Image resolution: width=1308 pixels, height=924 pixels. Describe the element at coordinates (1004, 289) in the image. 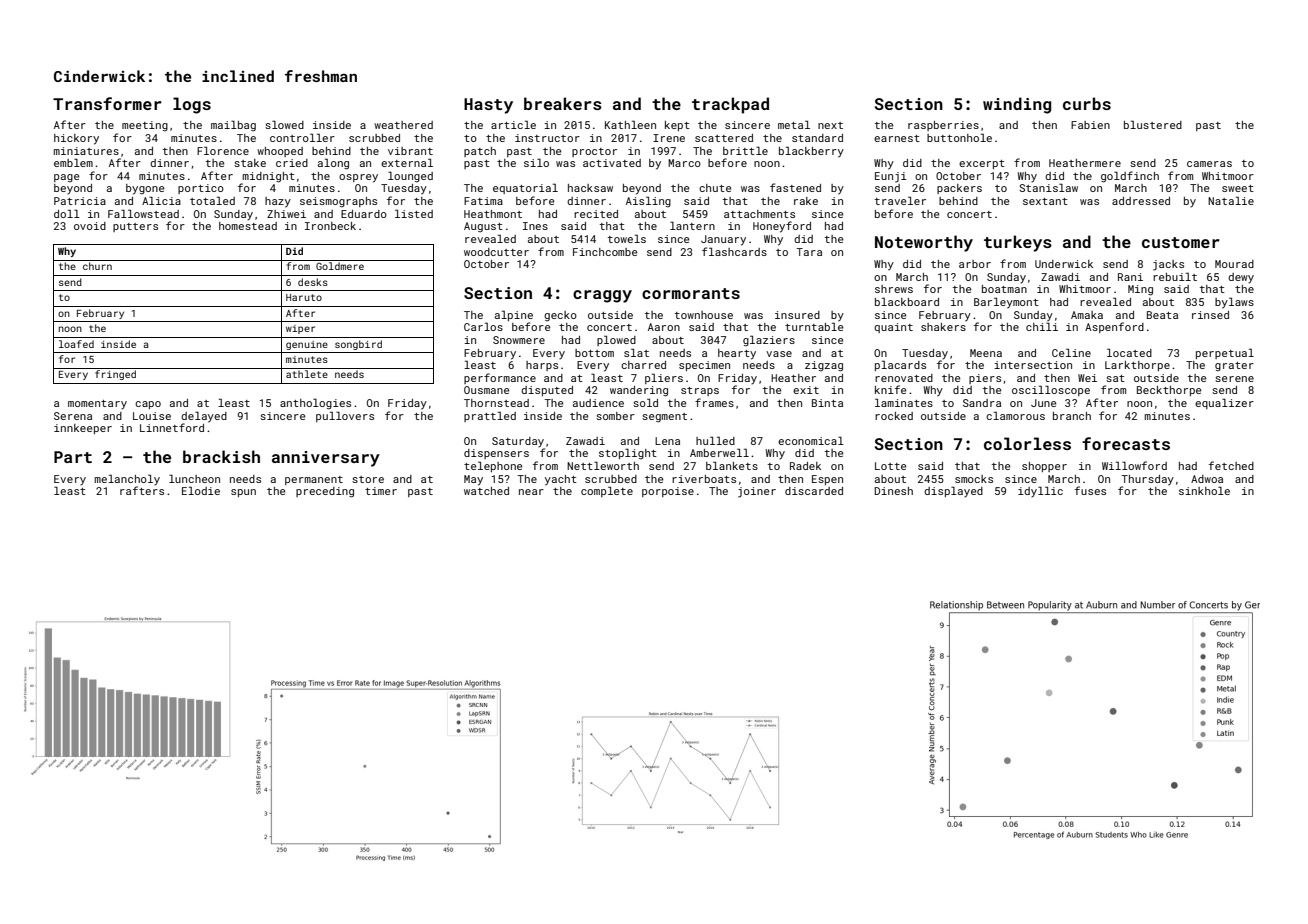

I see `boatman` at that location.
